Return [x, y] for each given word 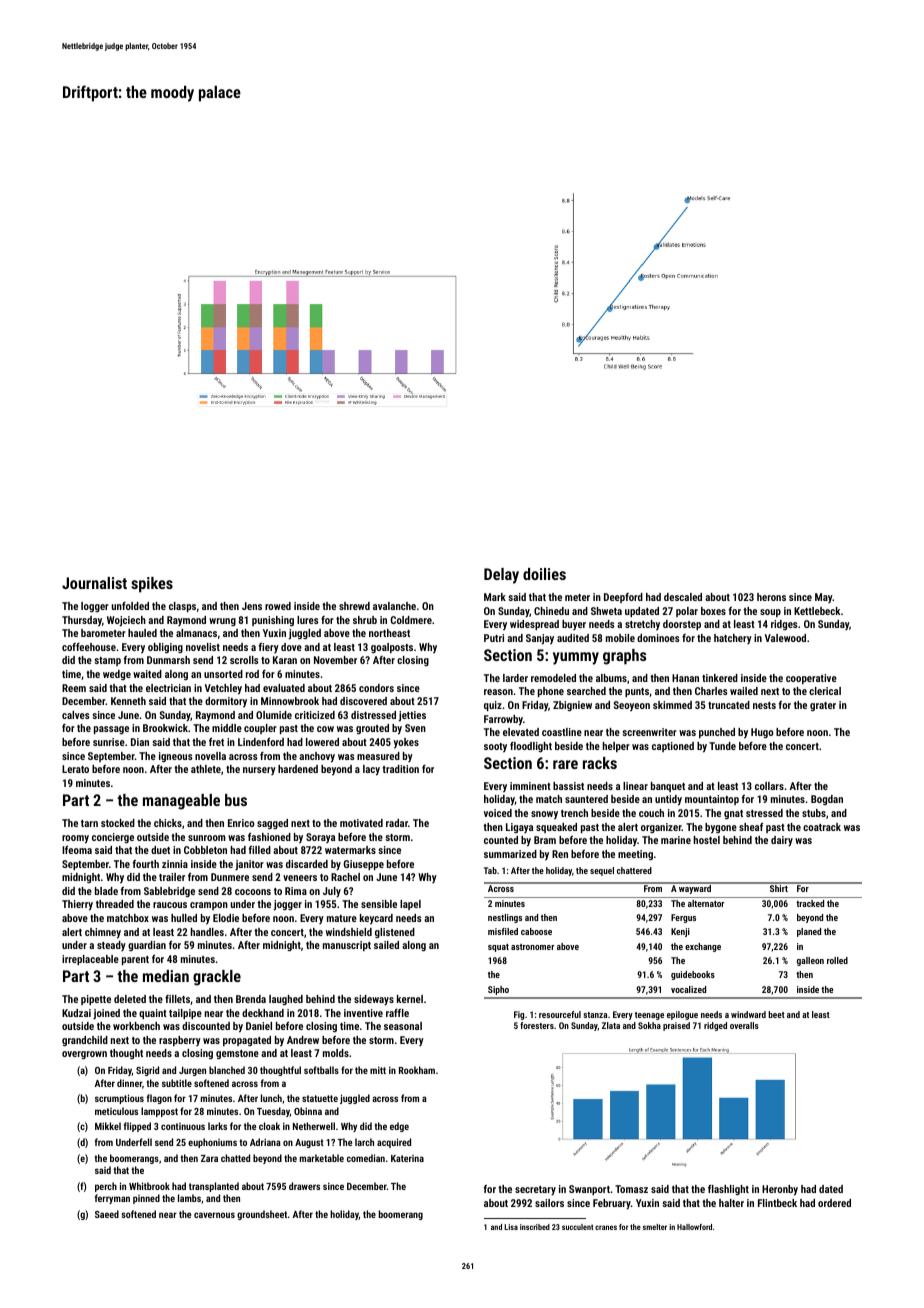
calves [76, 715]
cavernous [214, 1215]
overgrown [84, 1055]
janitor [249, 865]
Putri [494, 638]
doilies [544, 574]
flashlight [728, 1190]
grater [823, 706]
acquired [394, 1143]
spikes [152, 585]
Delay [501, 576]
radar [397, 823]
